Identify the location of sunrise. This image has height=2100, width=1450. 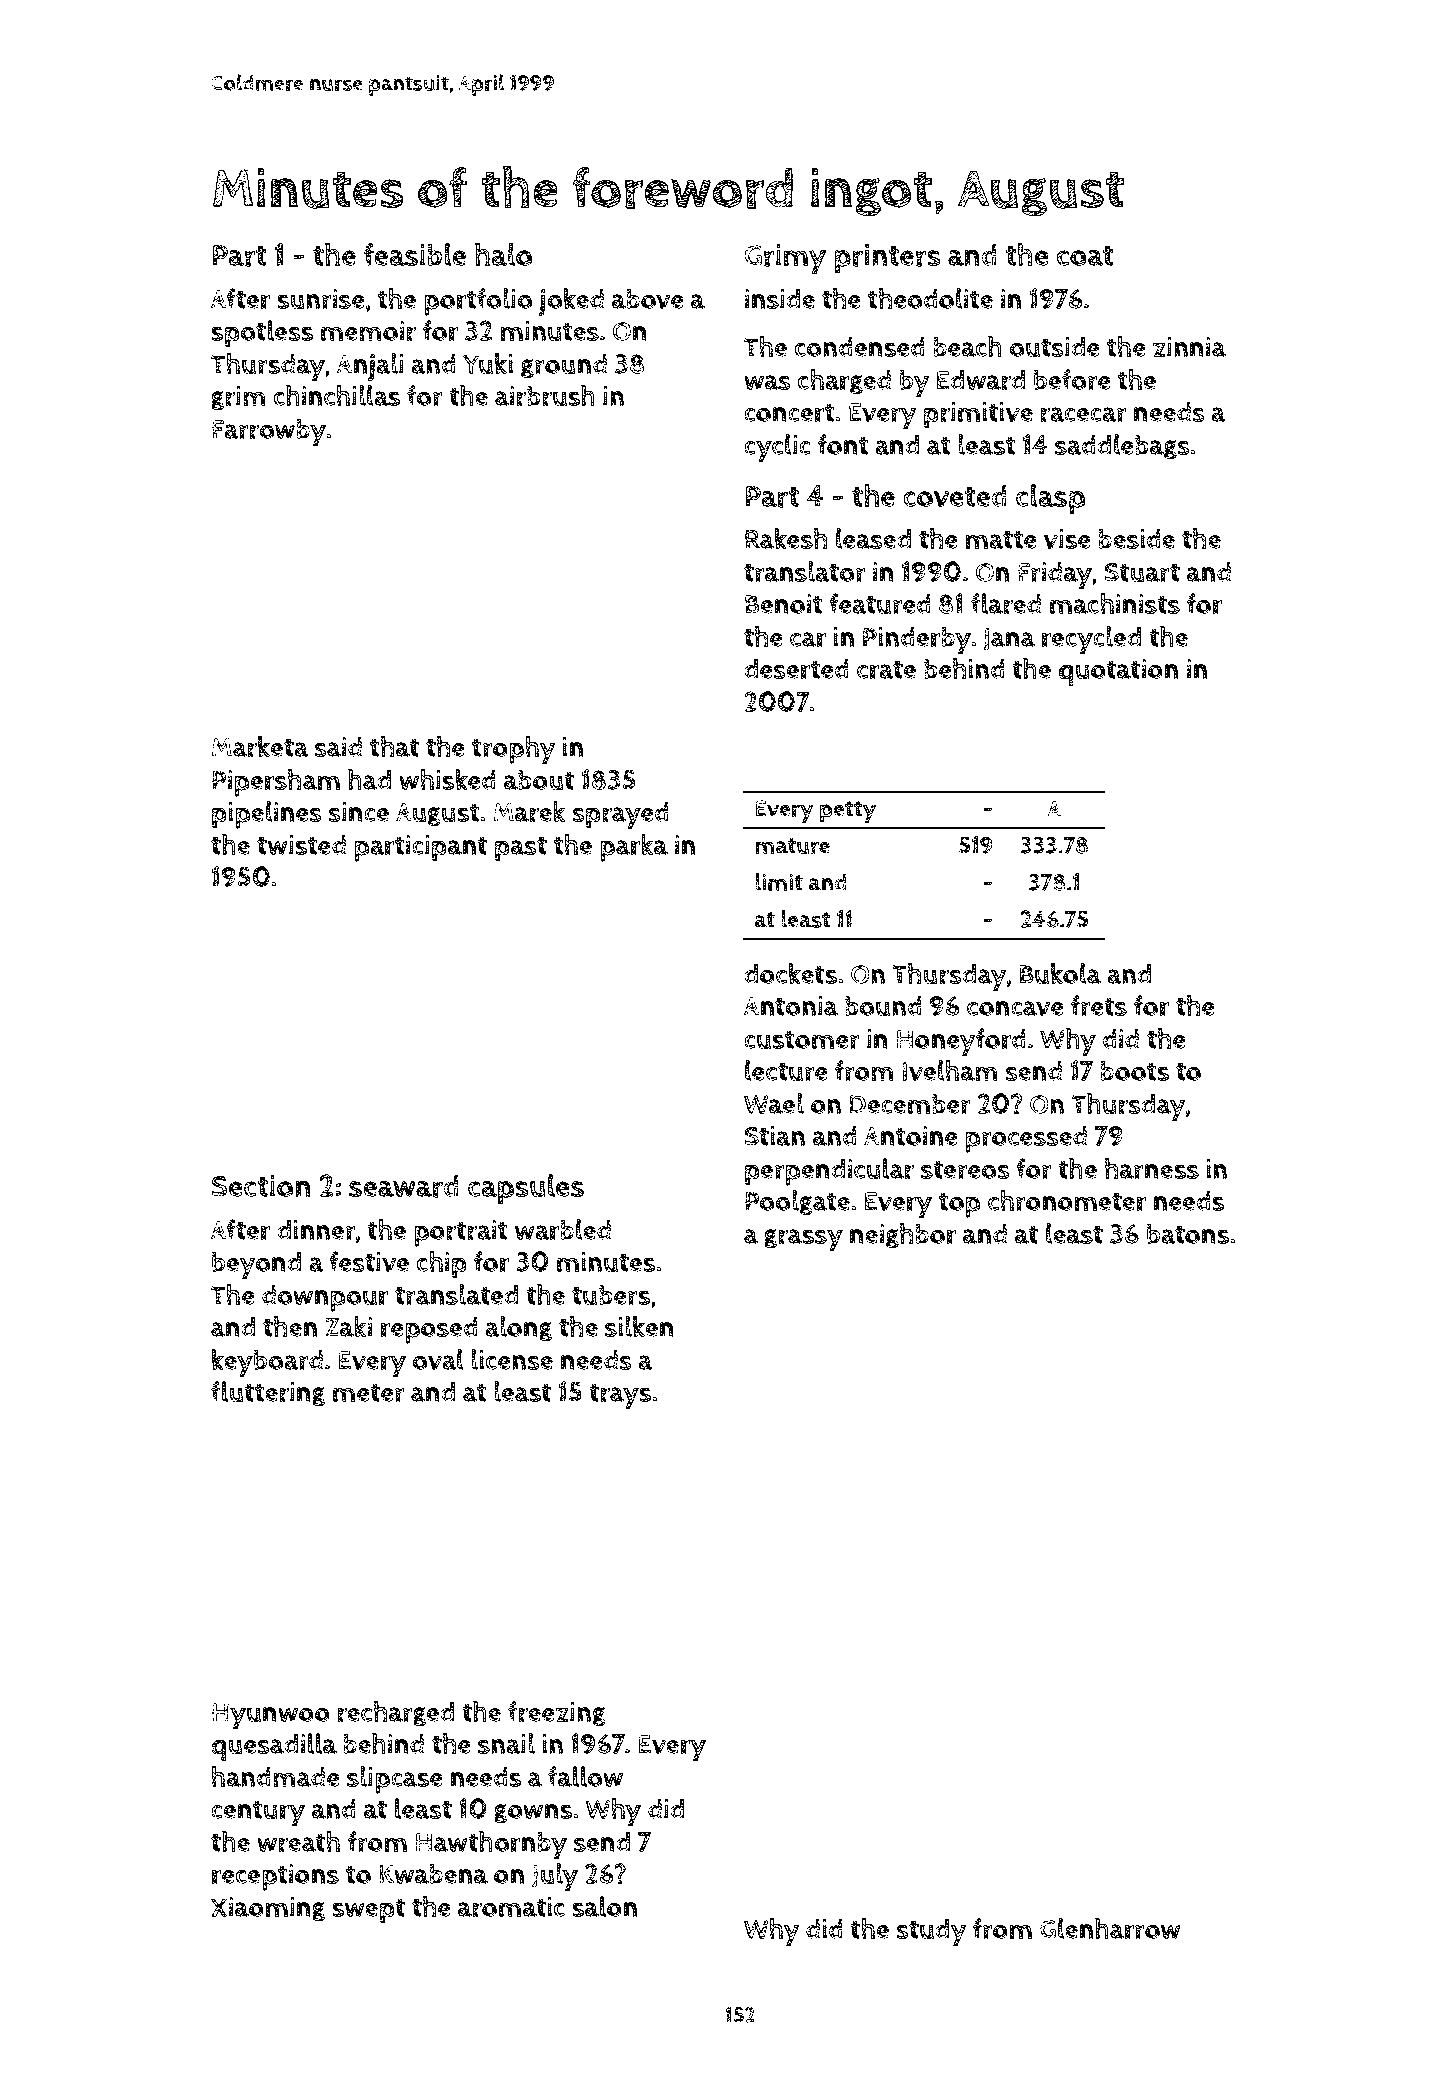
(321, 299).
